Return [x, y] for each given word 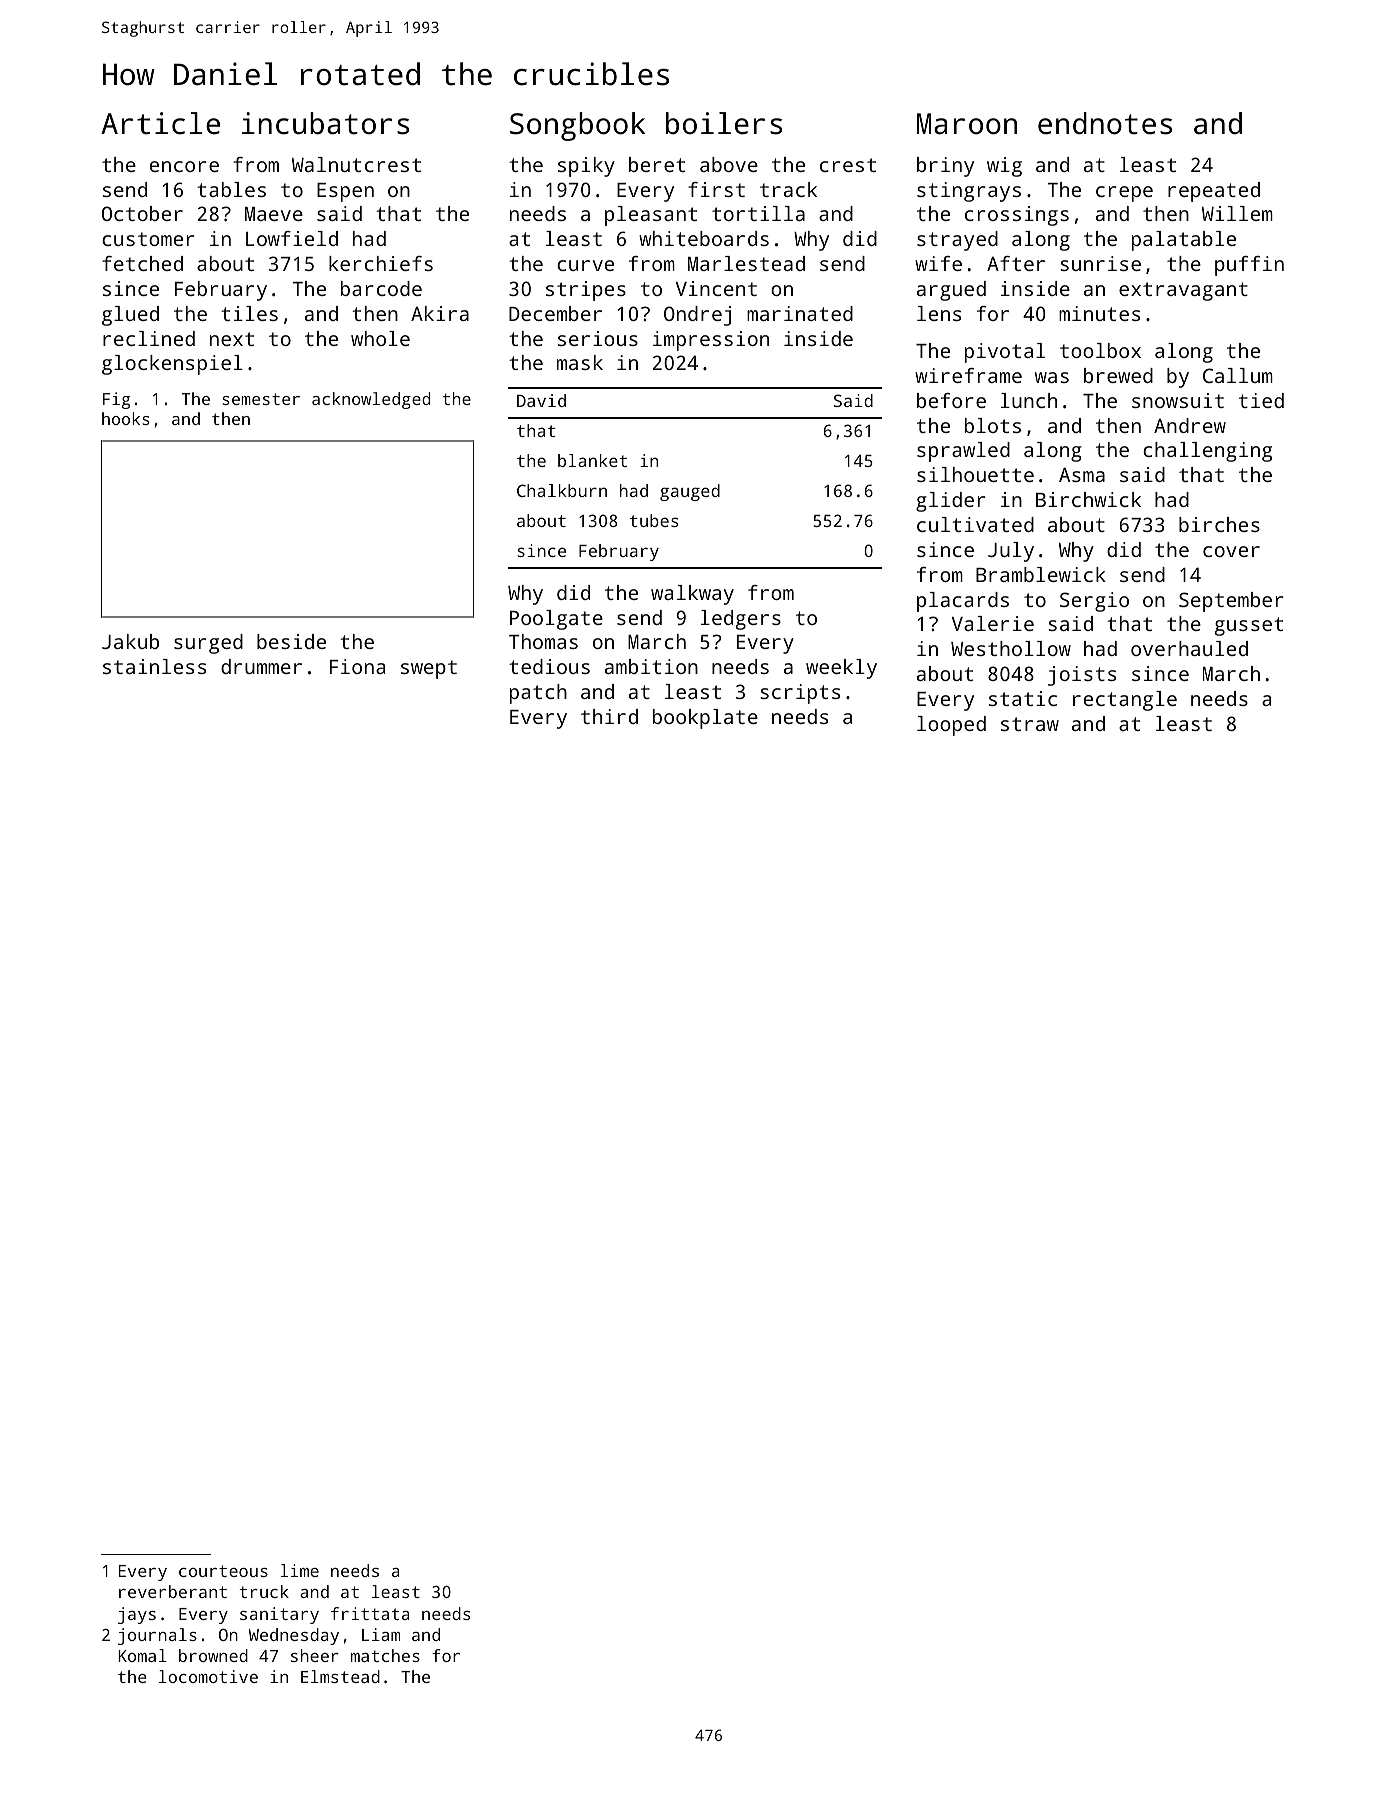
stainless [154, 666]
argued [951, 291]
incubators [325, 123]
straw [1030, 724]
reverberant [173, 1591]
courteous [223, 1571]
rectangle [1125, 701]
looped [951, 726]
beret [657, 164]
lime [300, 1570]
